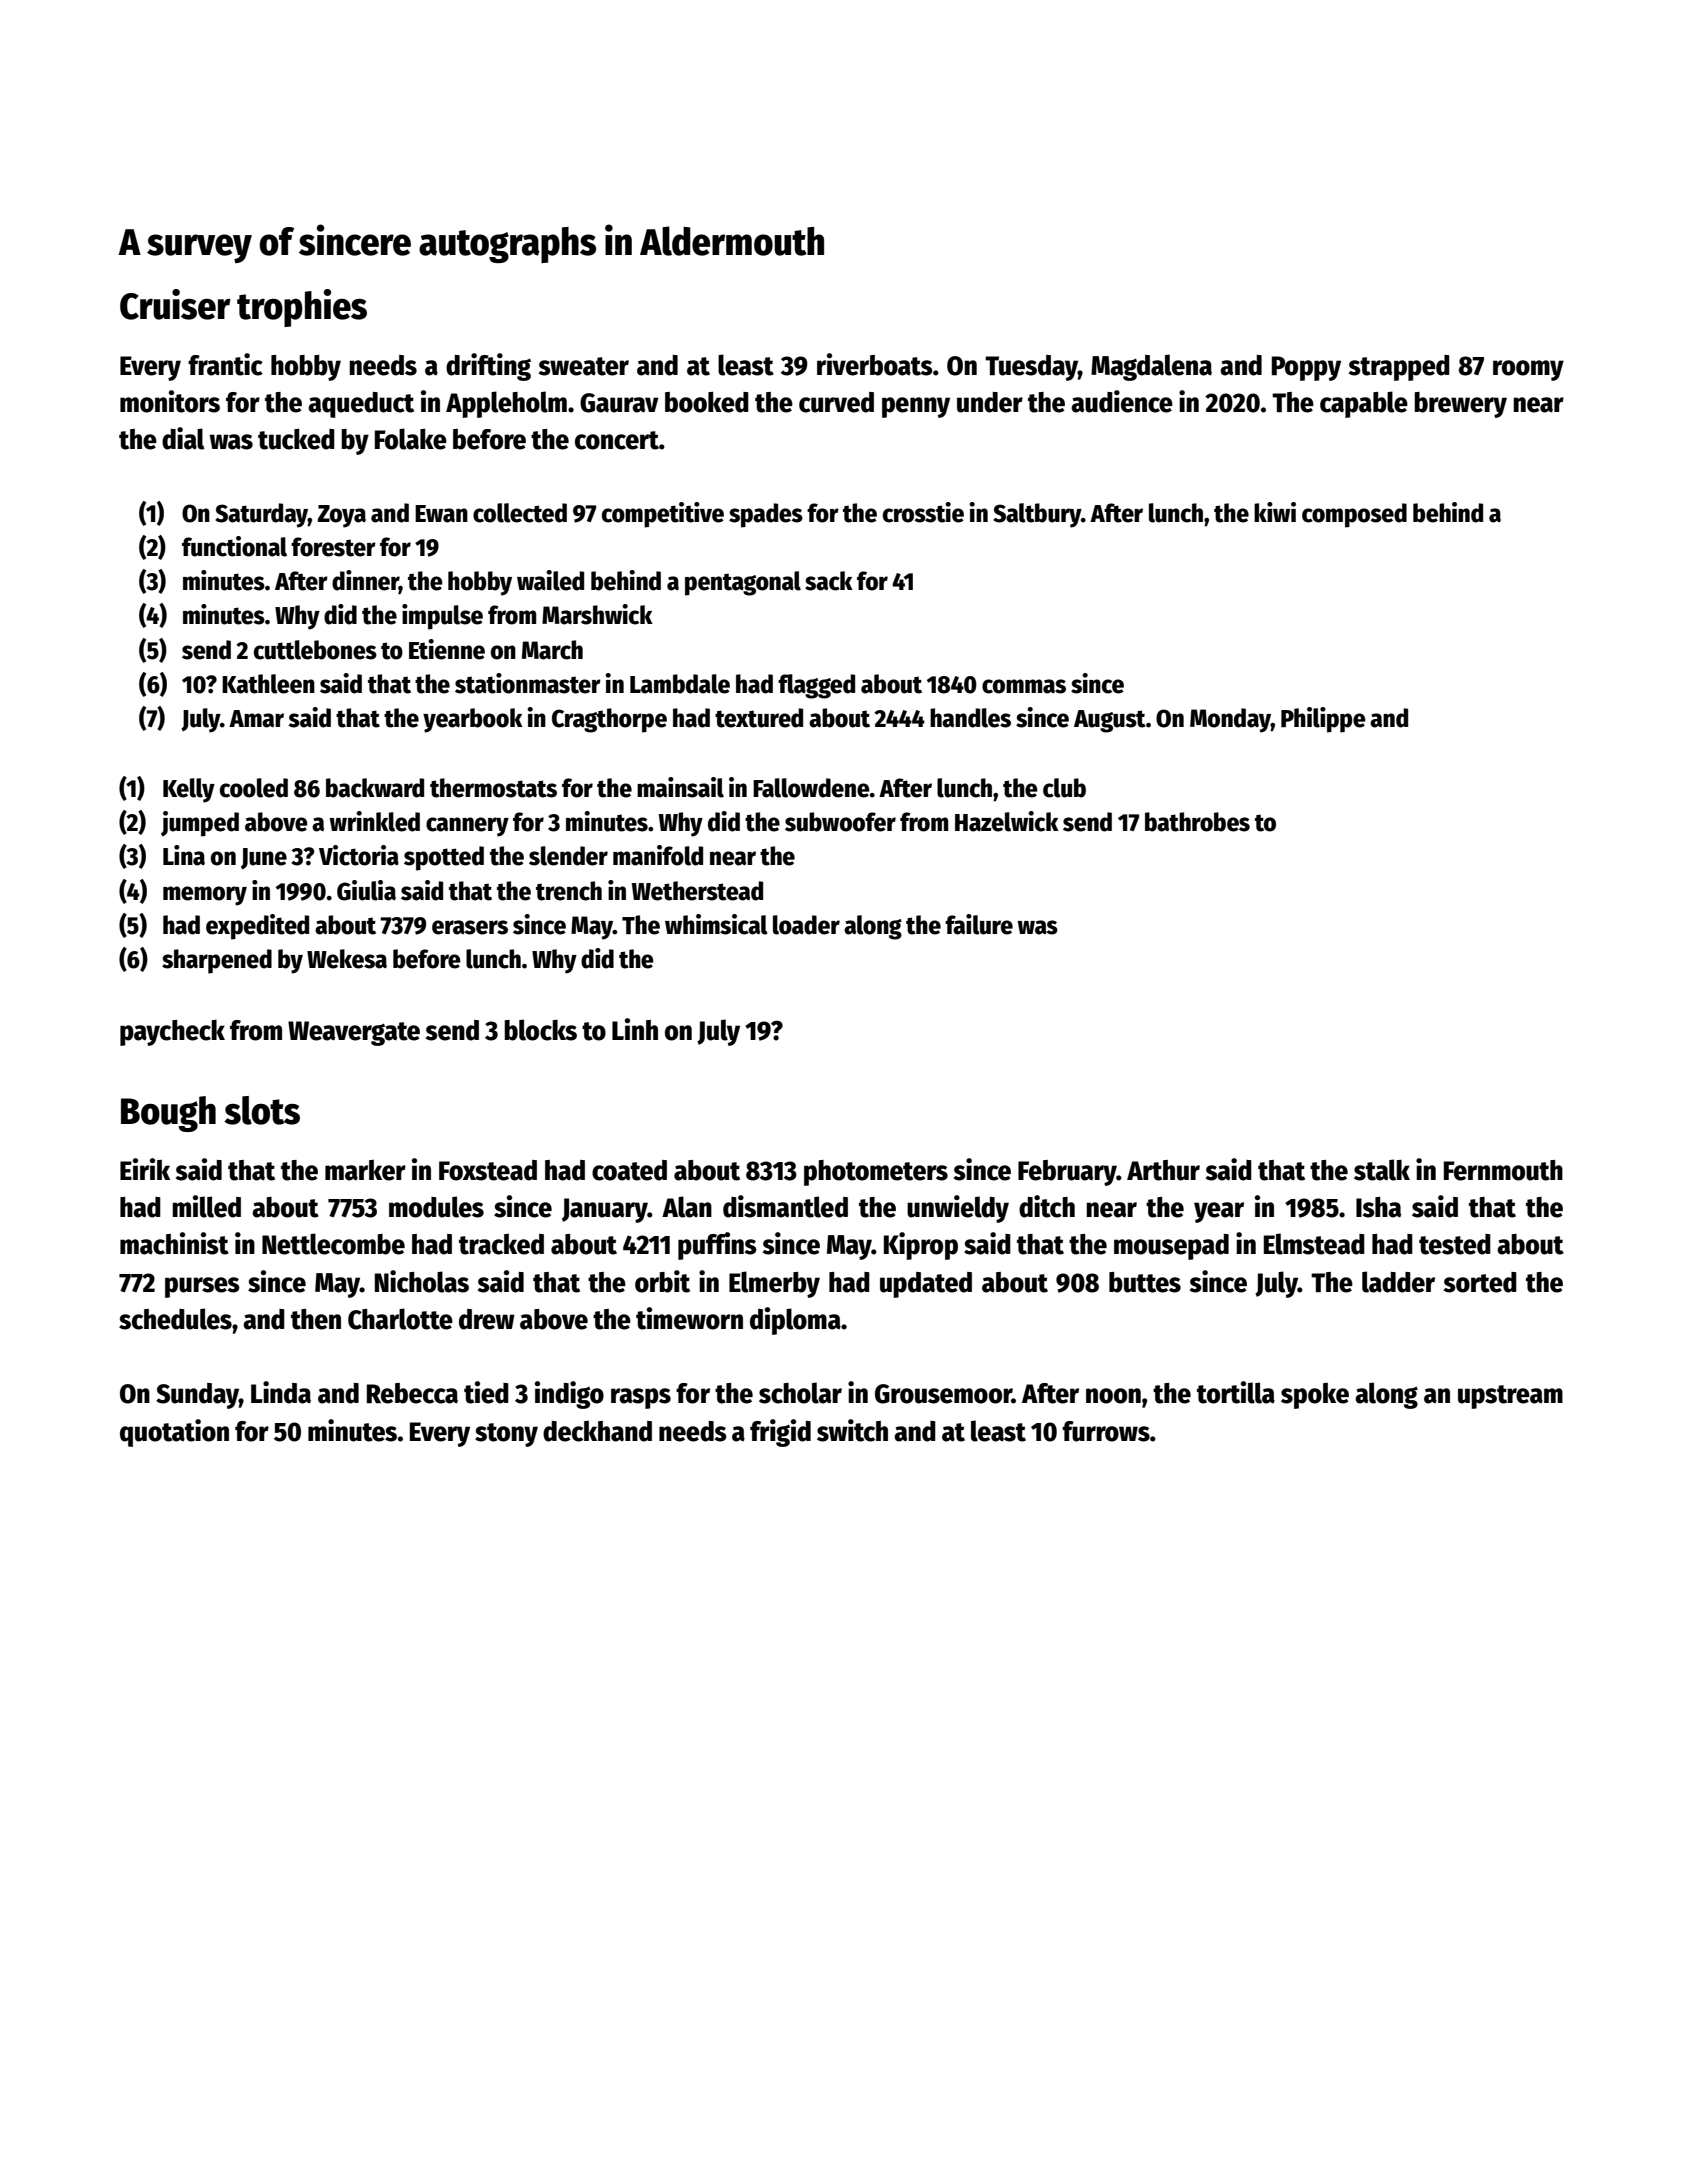 The width and height of the document is (1683, 2178). What do you see at coordinates (584, 366) in the document?
I see `sweater` at bounding box center [584, 366].
